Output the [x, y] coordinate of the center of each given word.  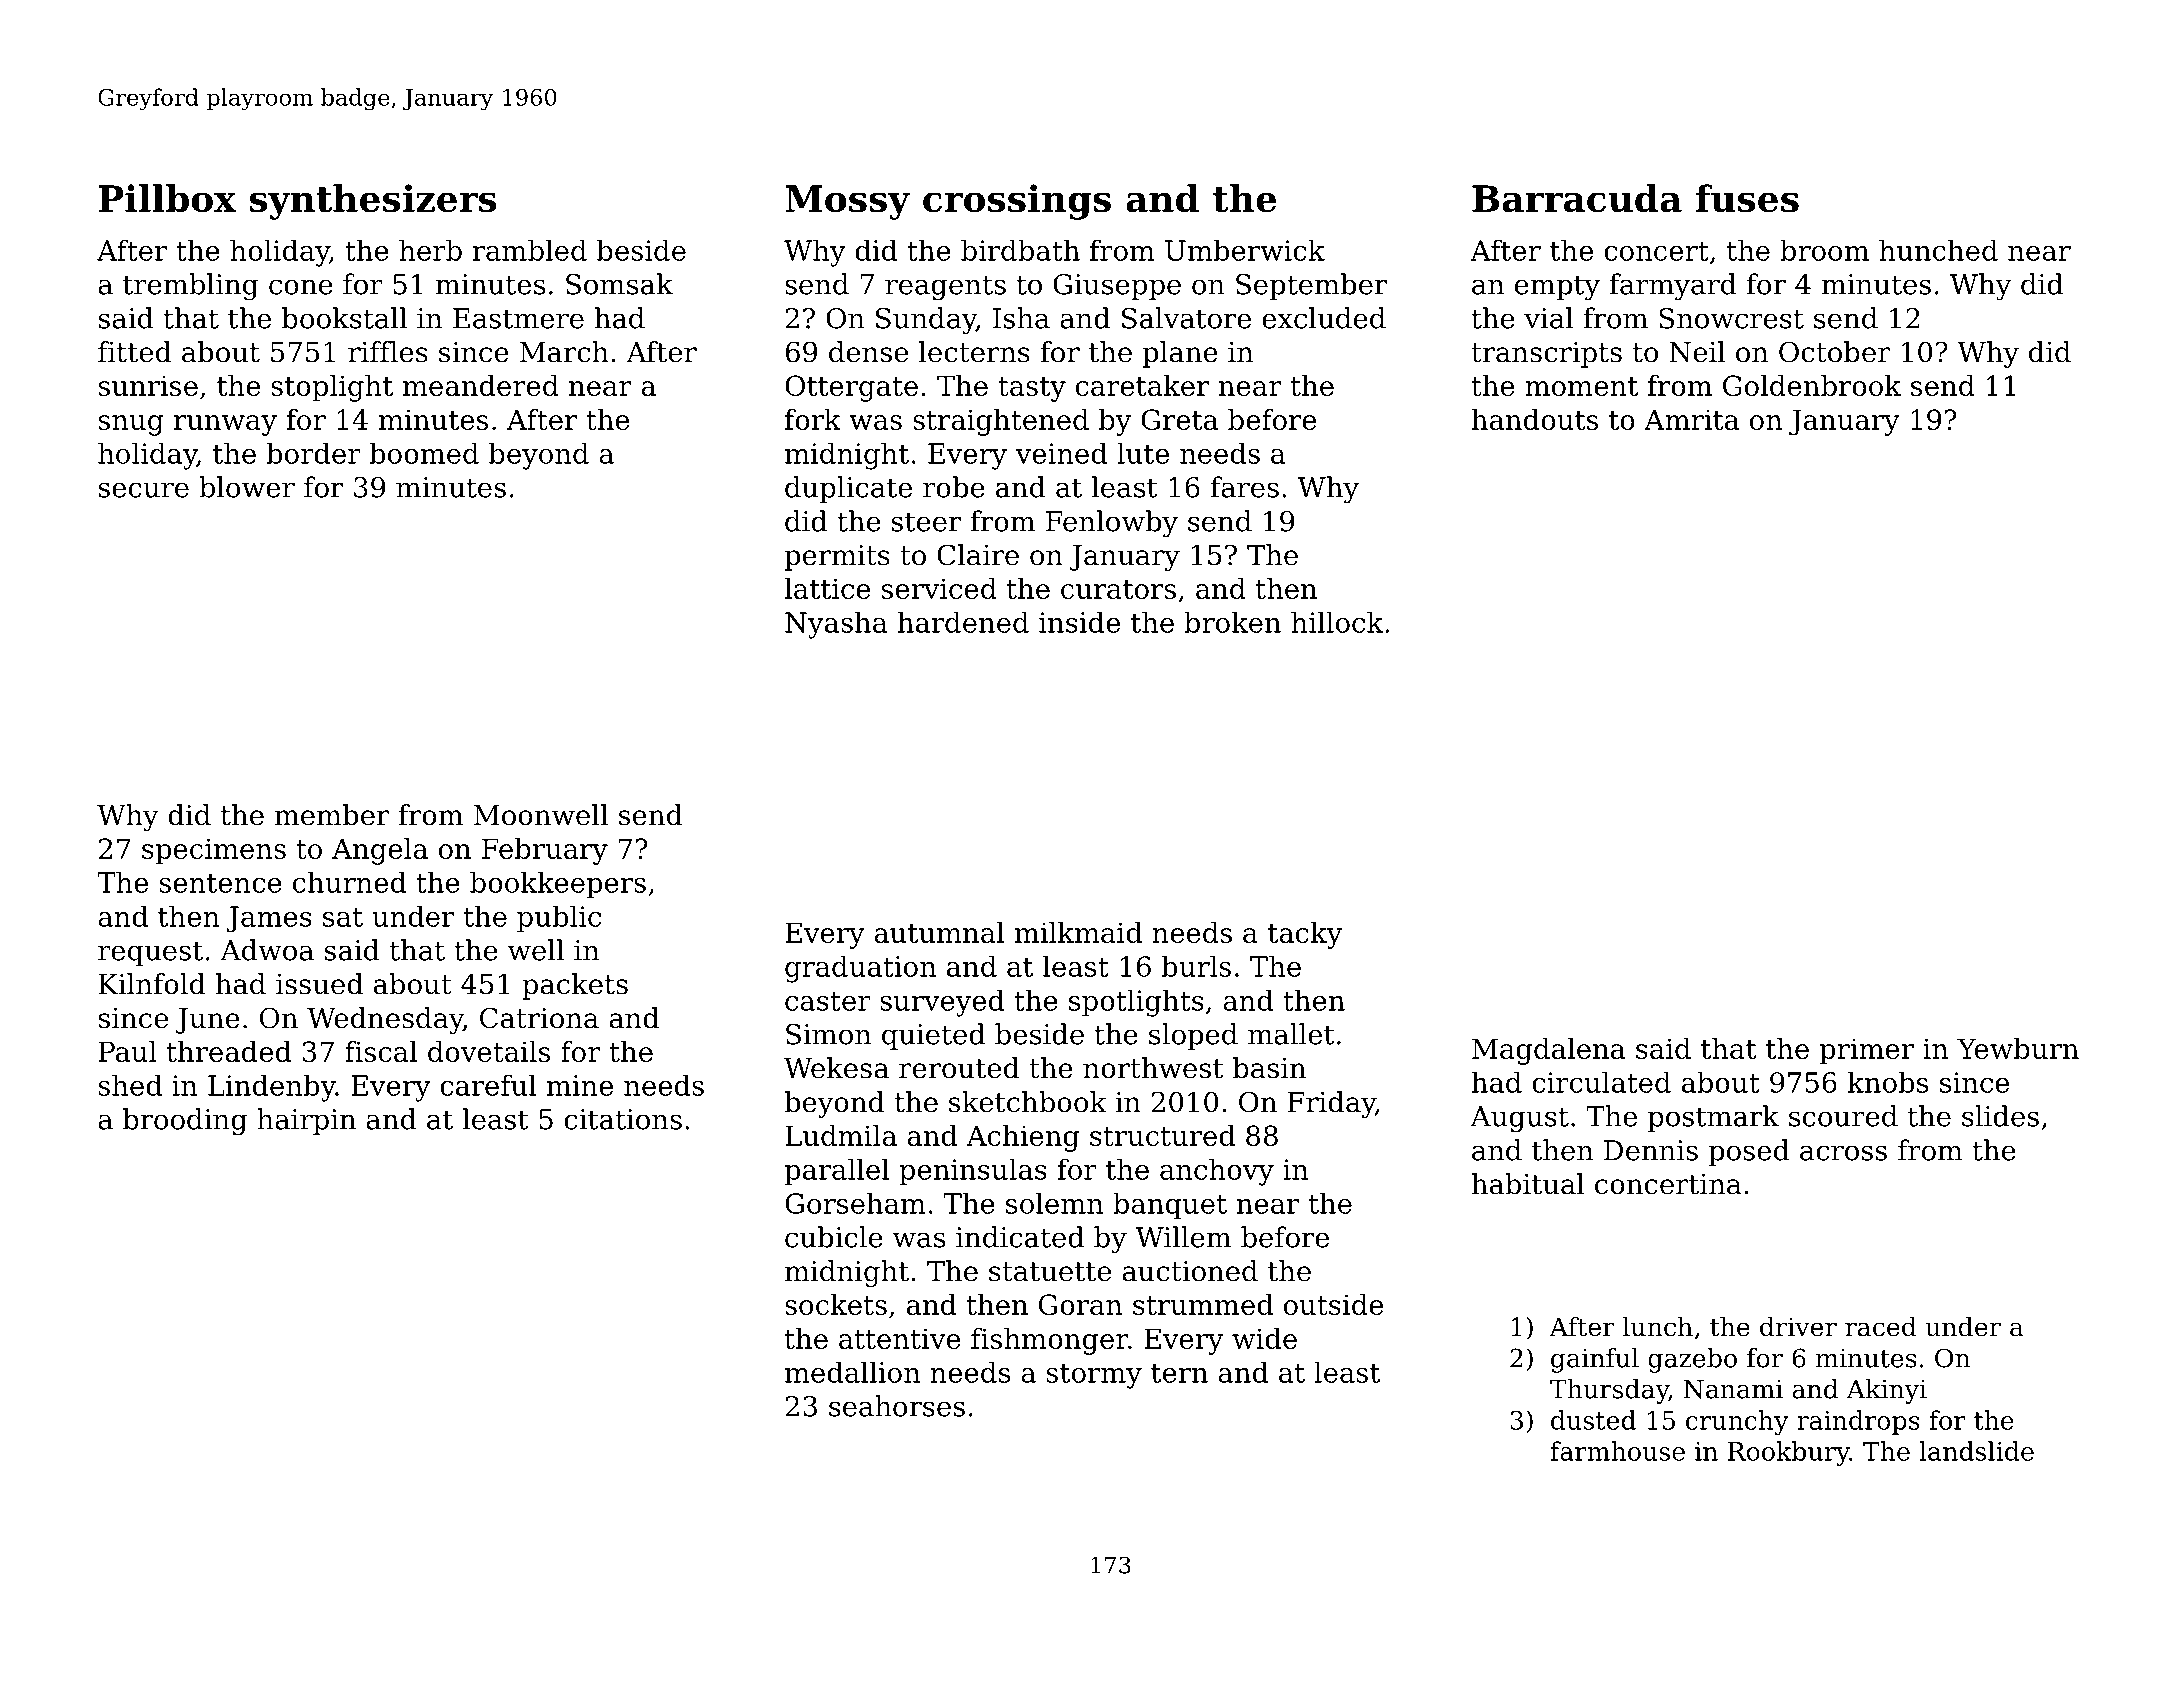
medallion [852, 1372]
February [545, 851]
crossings [1017, 202]
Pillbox [167, 198]
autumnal [939, 932]
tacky [1305, 935]
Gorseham [855, 1203]
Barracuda [1577, 198]
